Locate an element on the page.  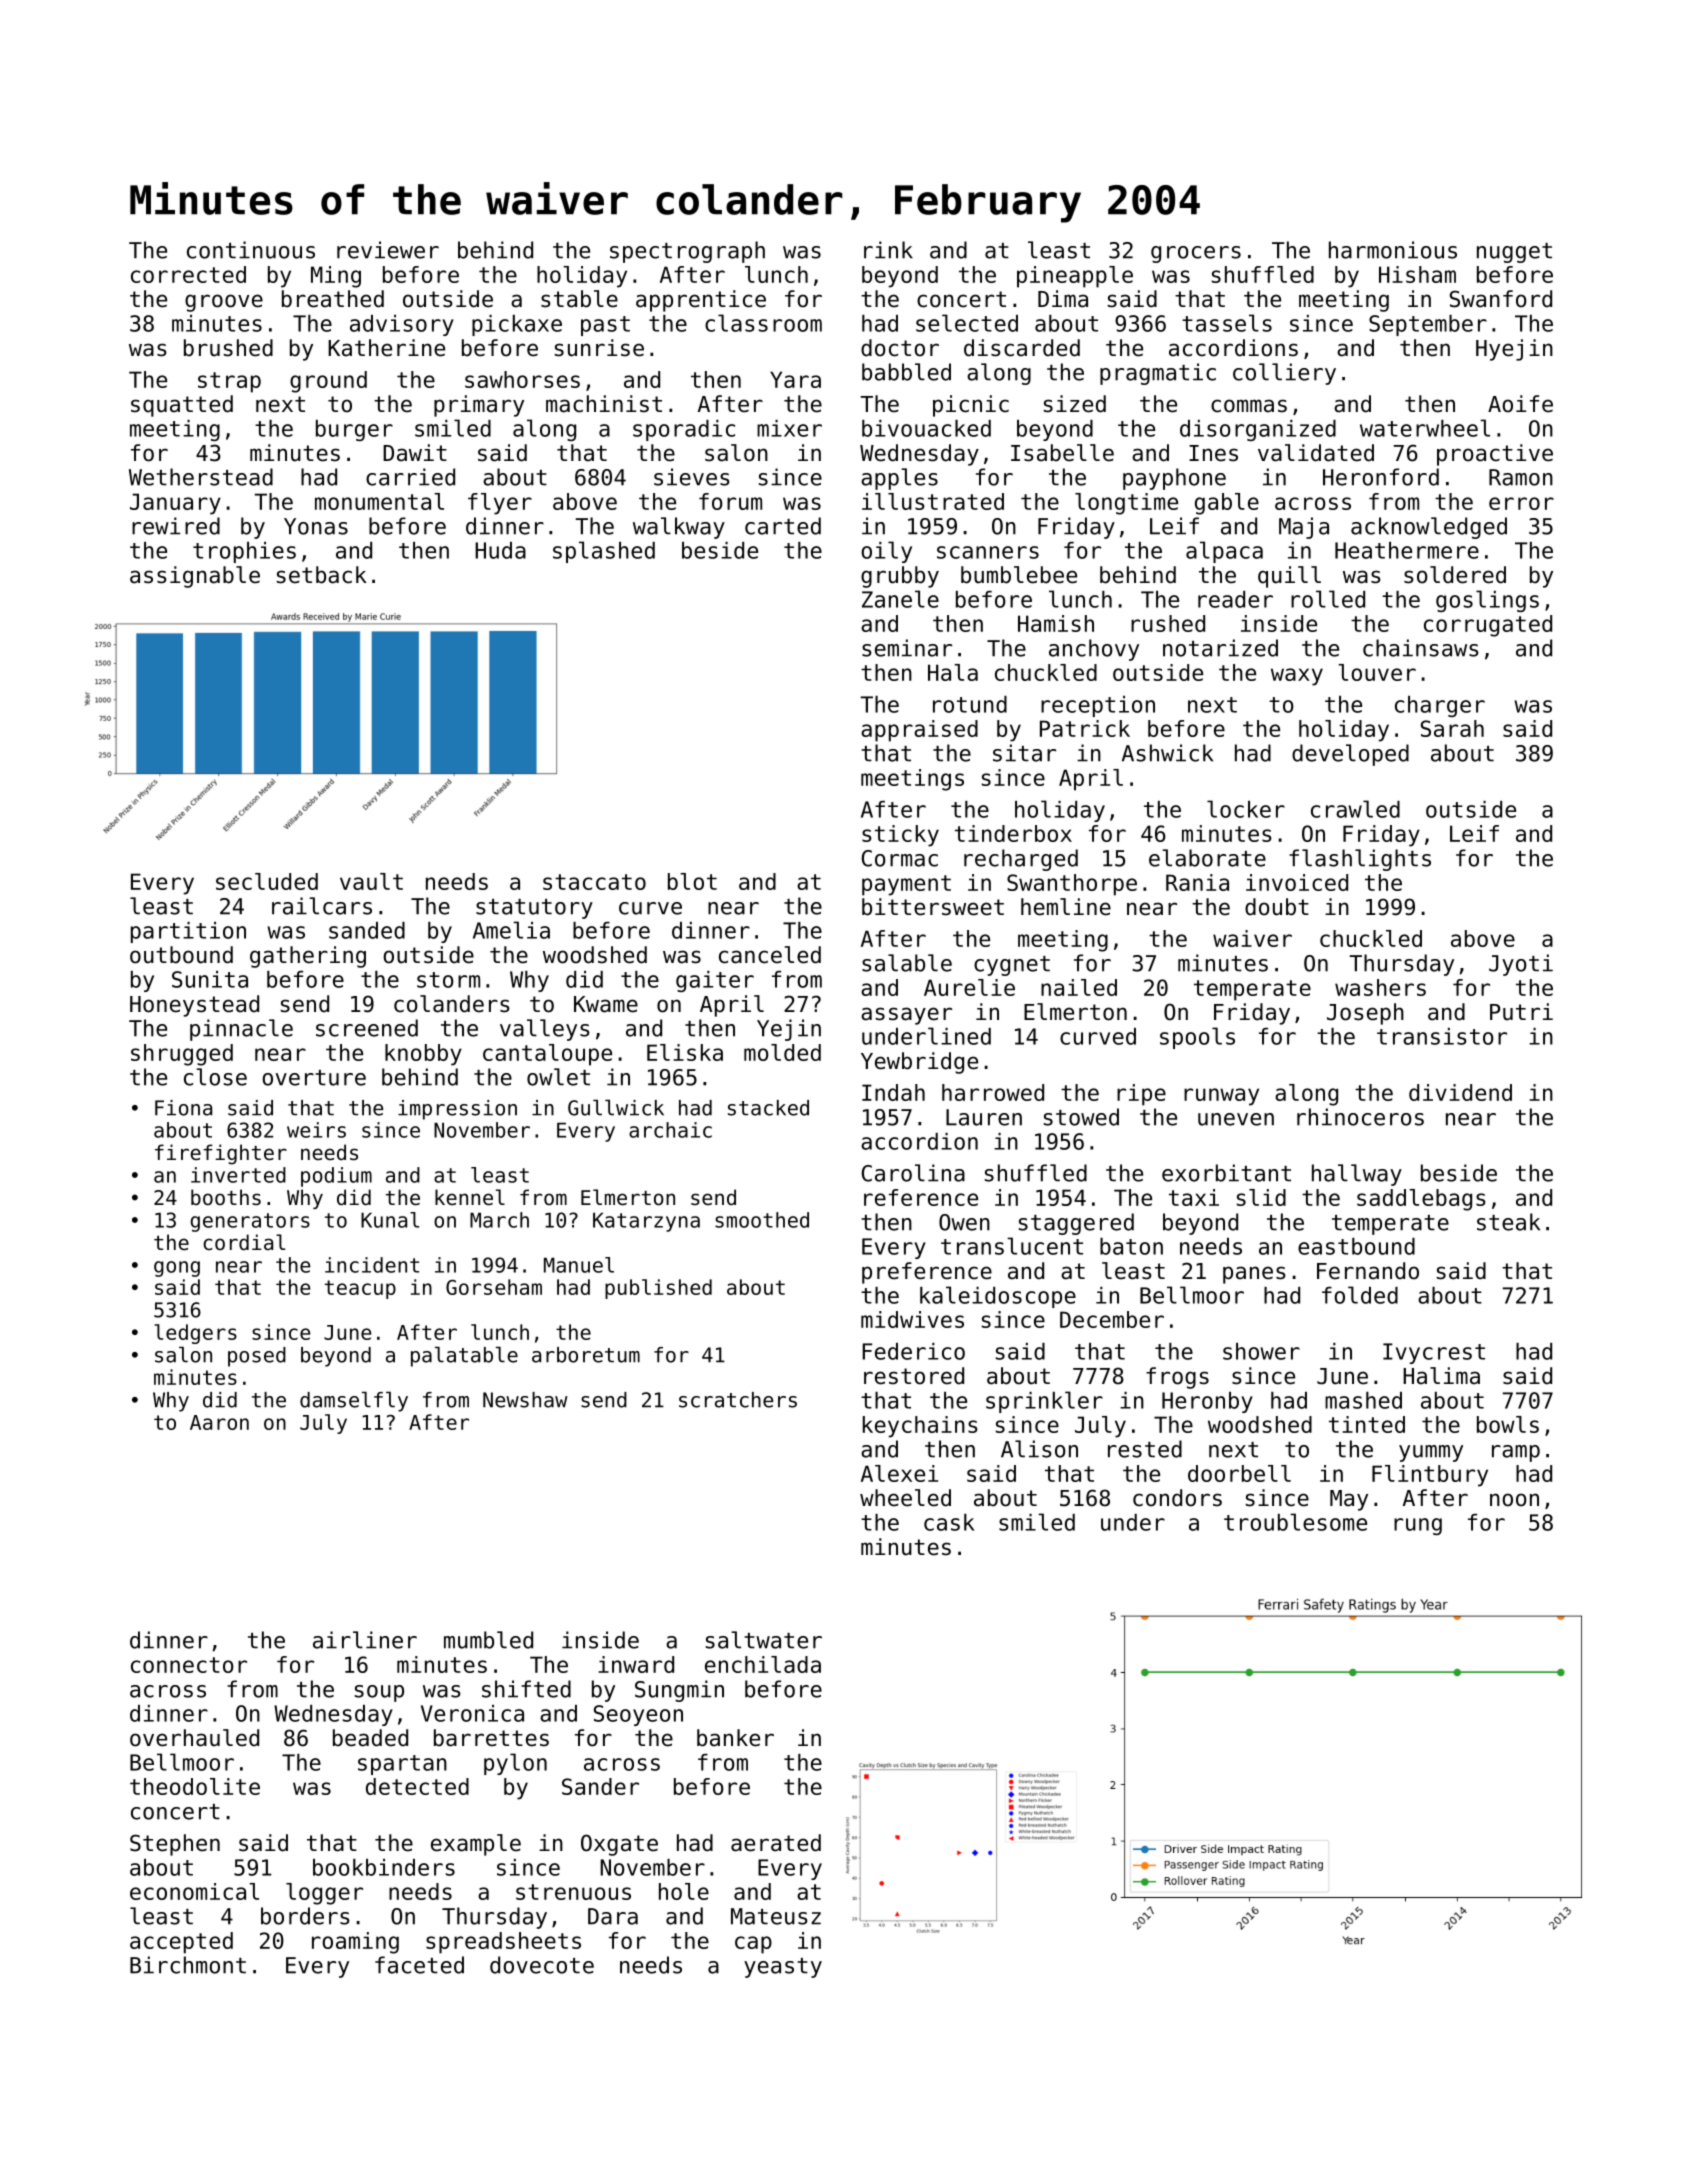
Sarah is located at coordinates (1452, 728).
